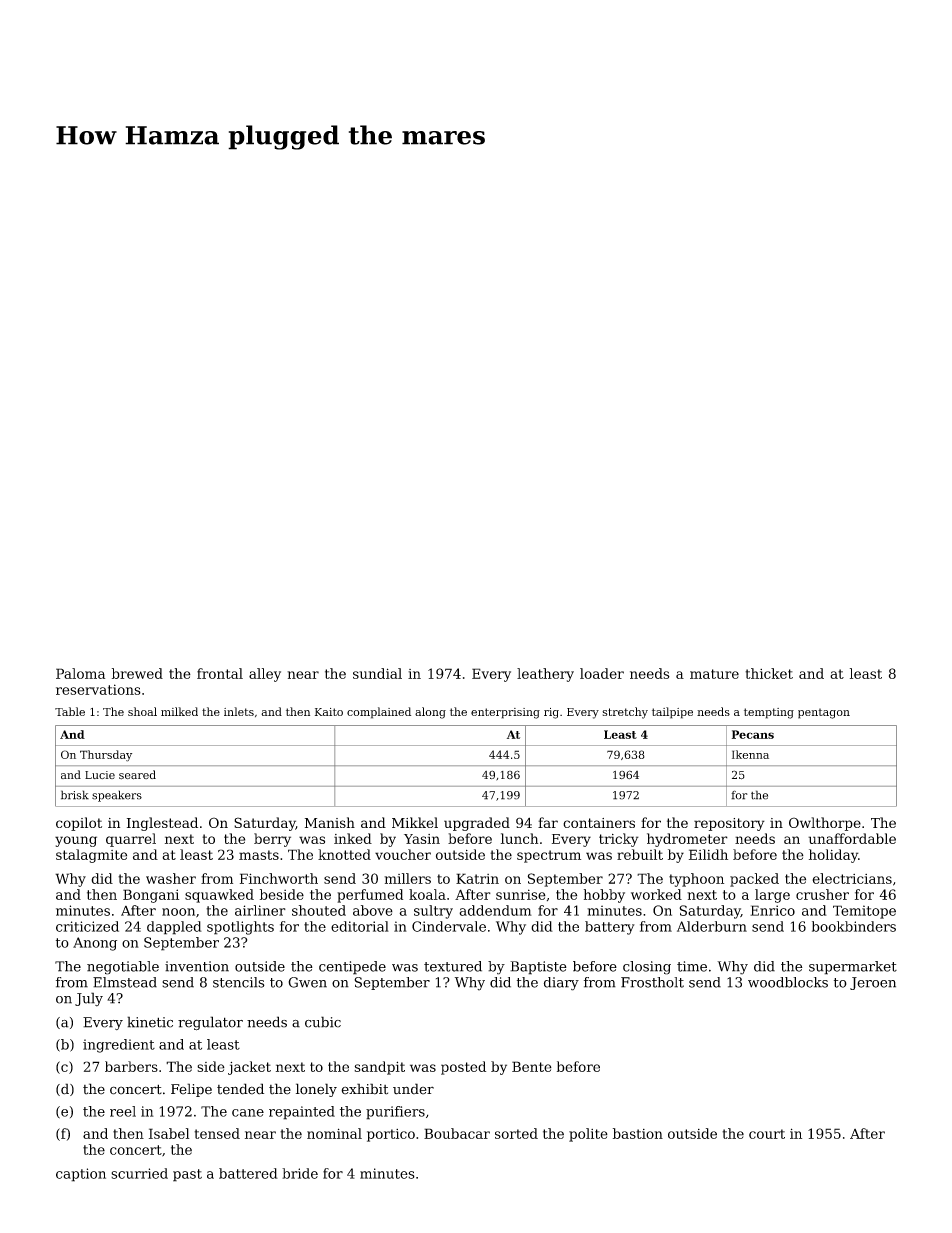 The image size is (952, 1233). Describe the element at coordinates (477, 878) in the screenshot. I see `Katrin` at that location.
